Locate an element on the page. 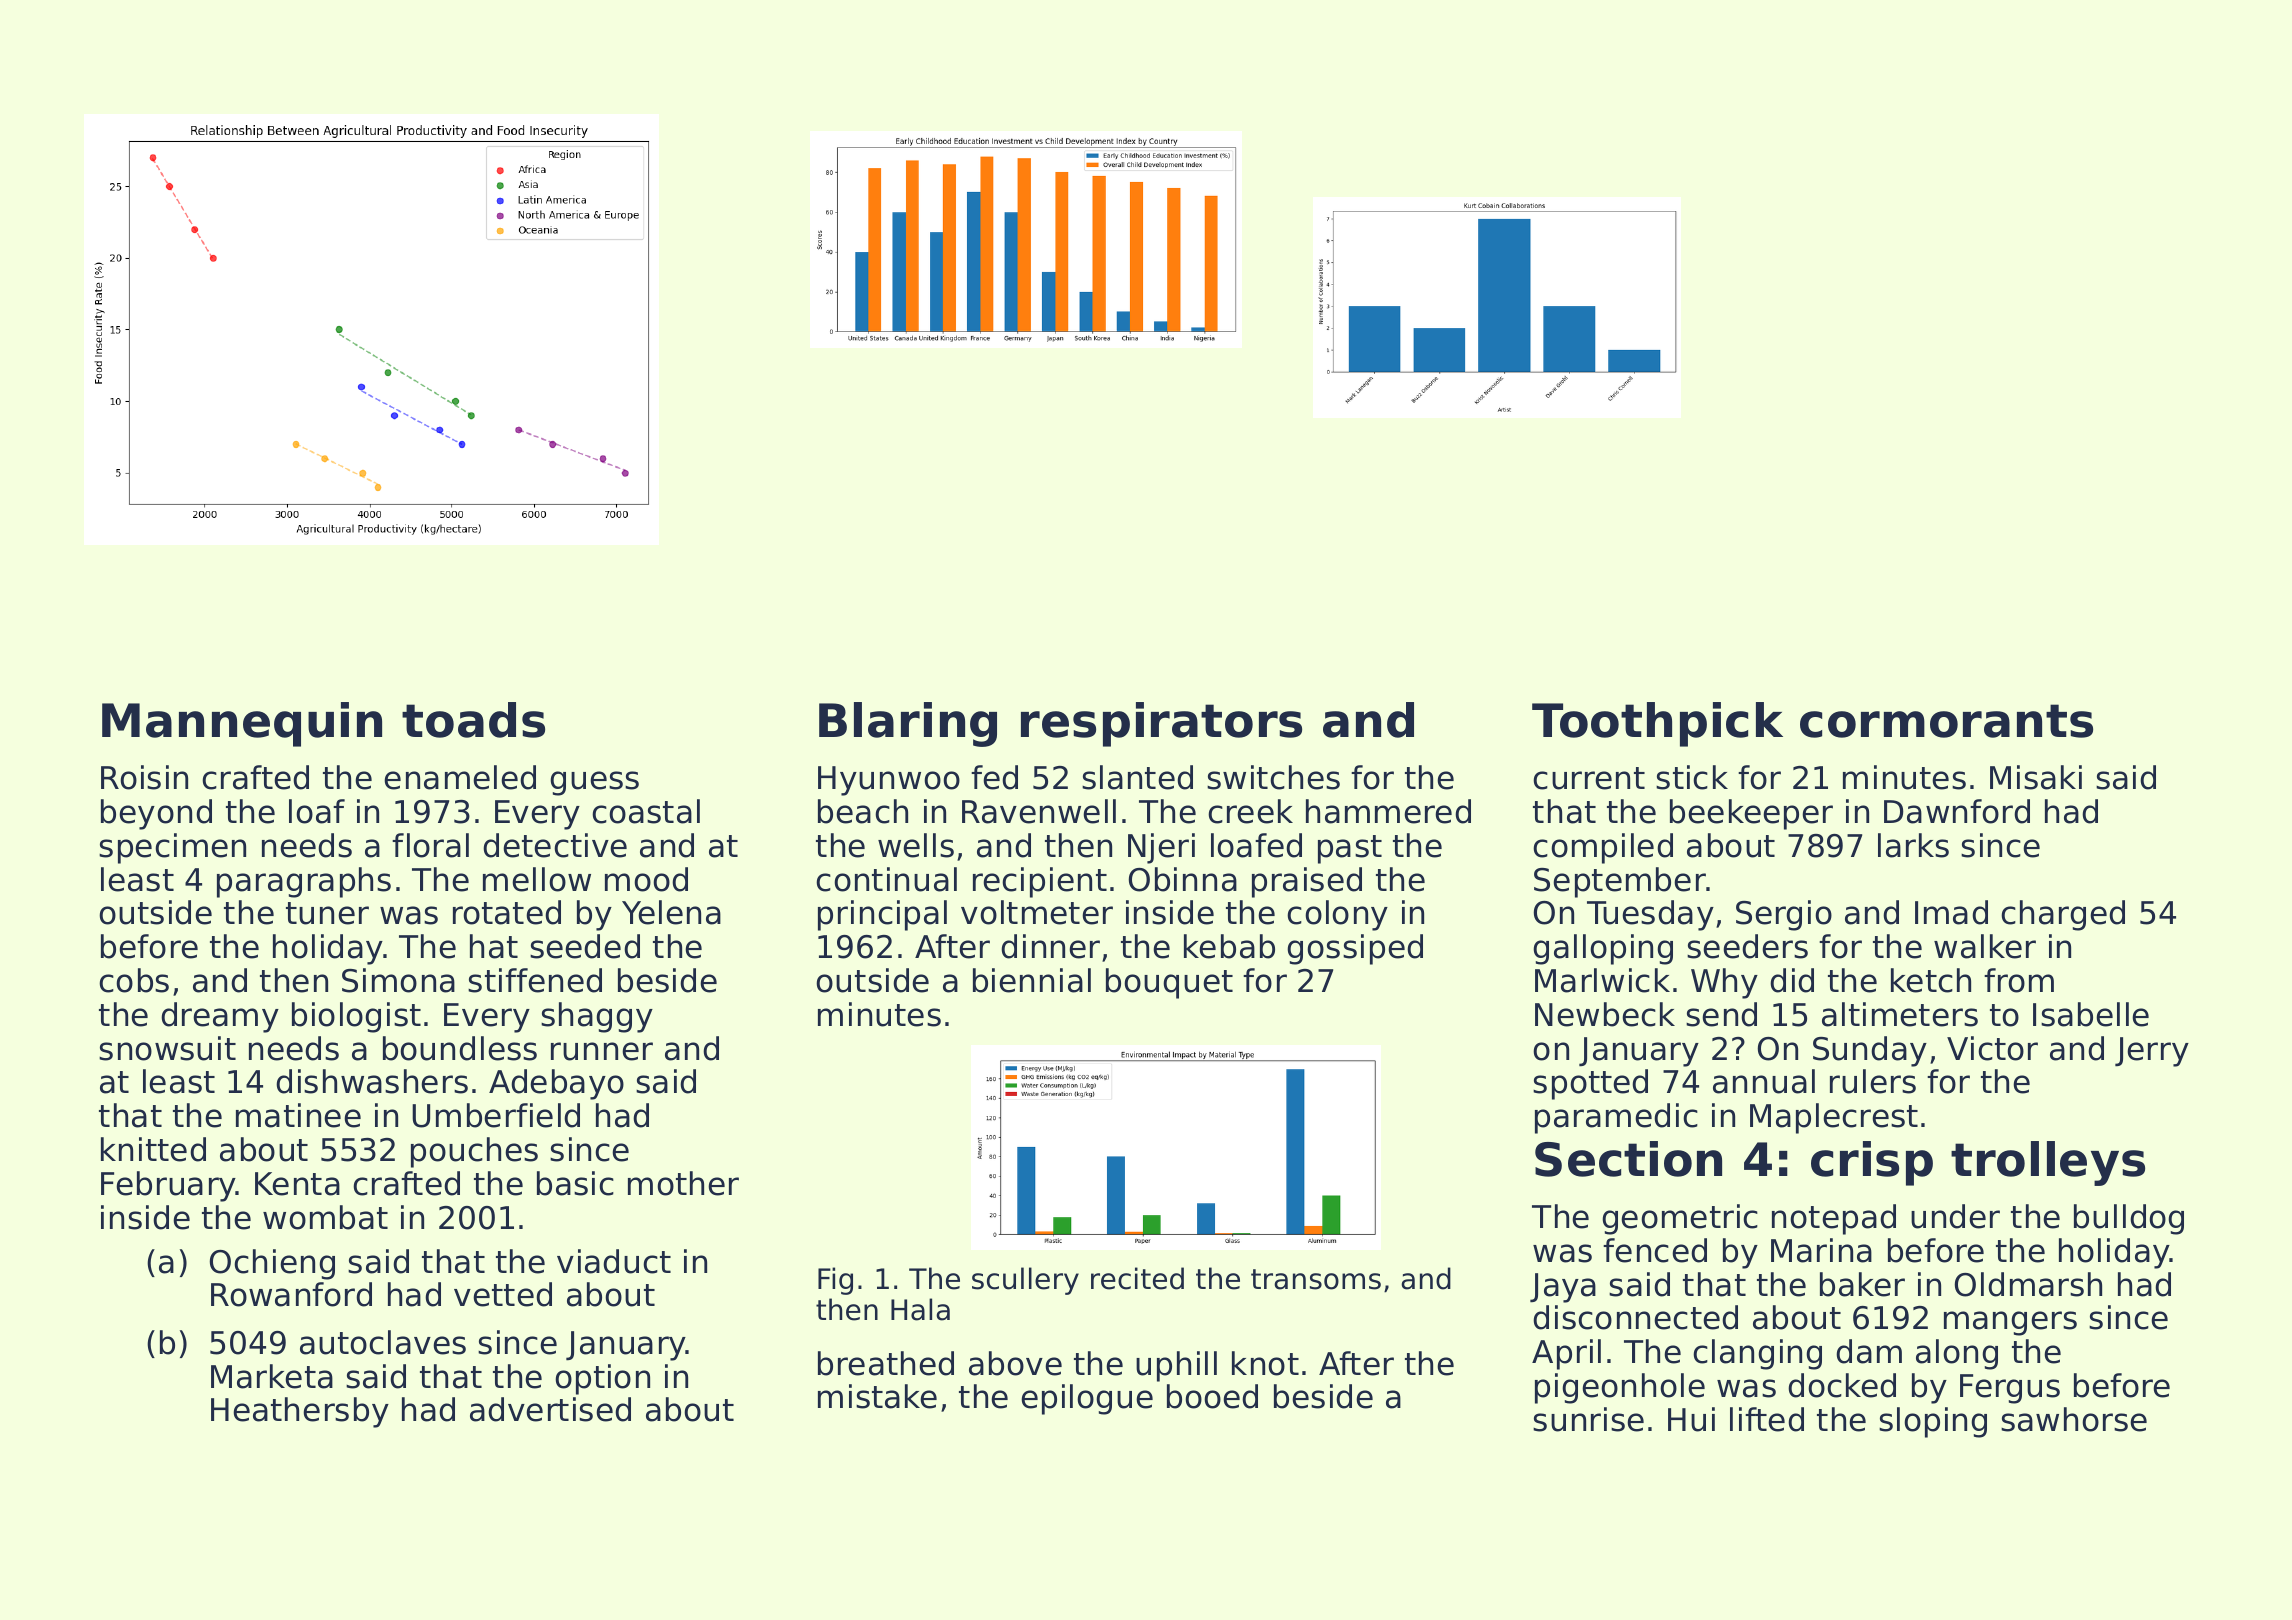  cobs is located at coordinates (134, 980).
